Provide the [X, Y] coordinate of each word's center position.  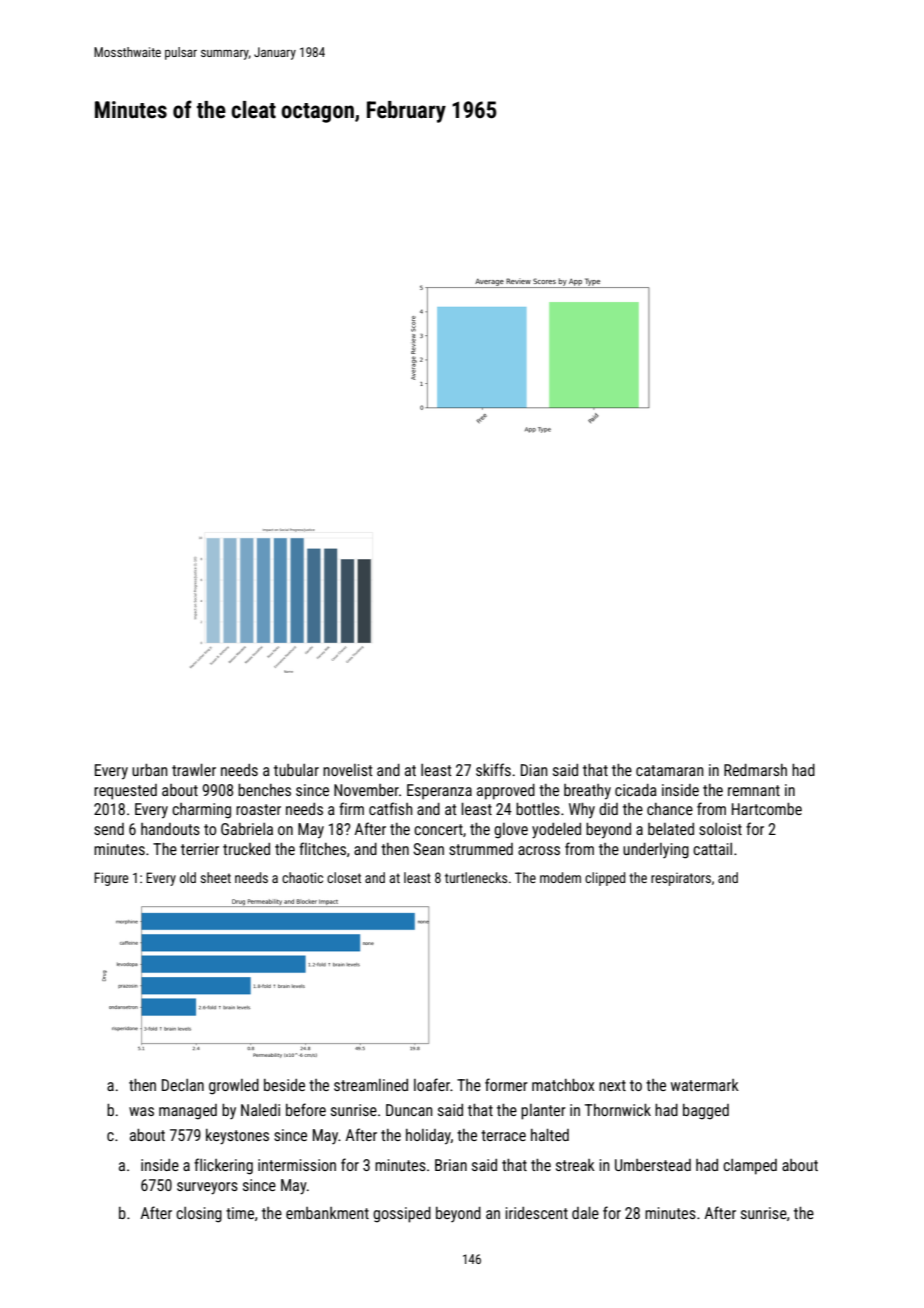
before [306, 1109]
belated [671, 829]
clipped [605, 879]
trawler [194, 770]
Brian [451, 1165]
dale [585, 1213]
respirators [681, 879]
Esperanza [439, 792]
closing [199, 1215]
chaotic [302, 877]
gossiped [402, 1215]
